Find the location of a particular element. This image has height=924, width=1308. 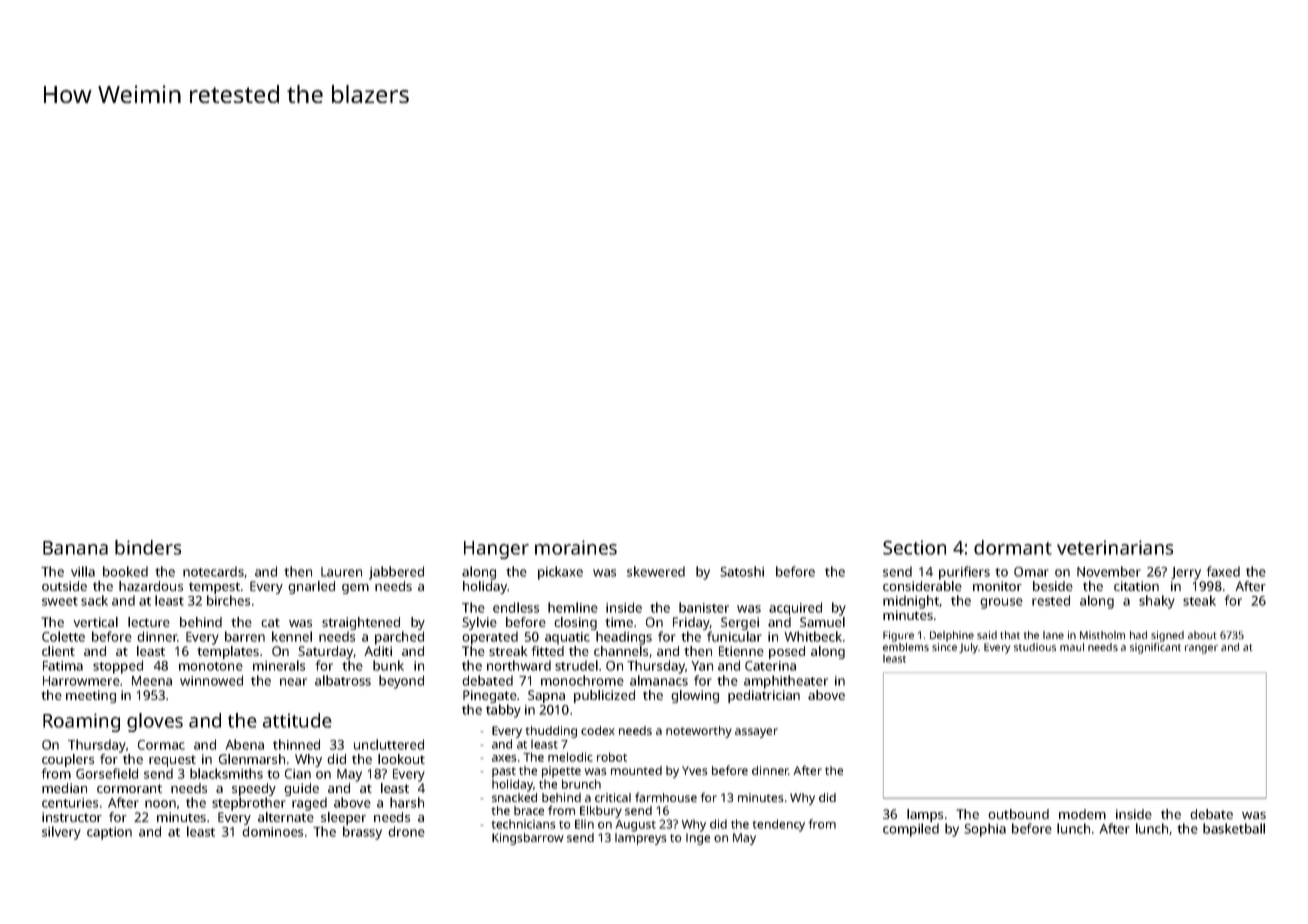

since is located at coordinates (944, 647).
